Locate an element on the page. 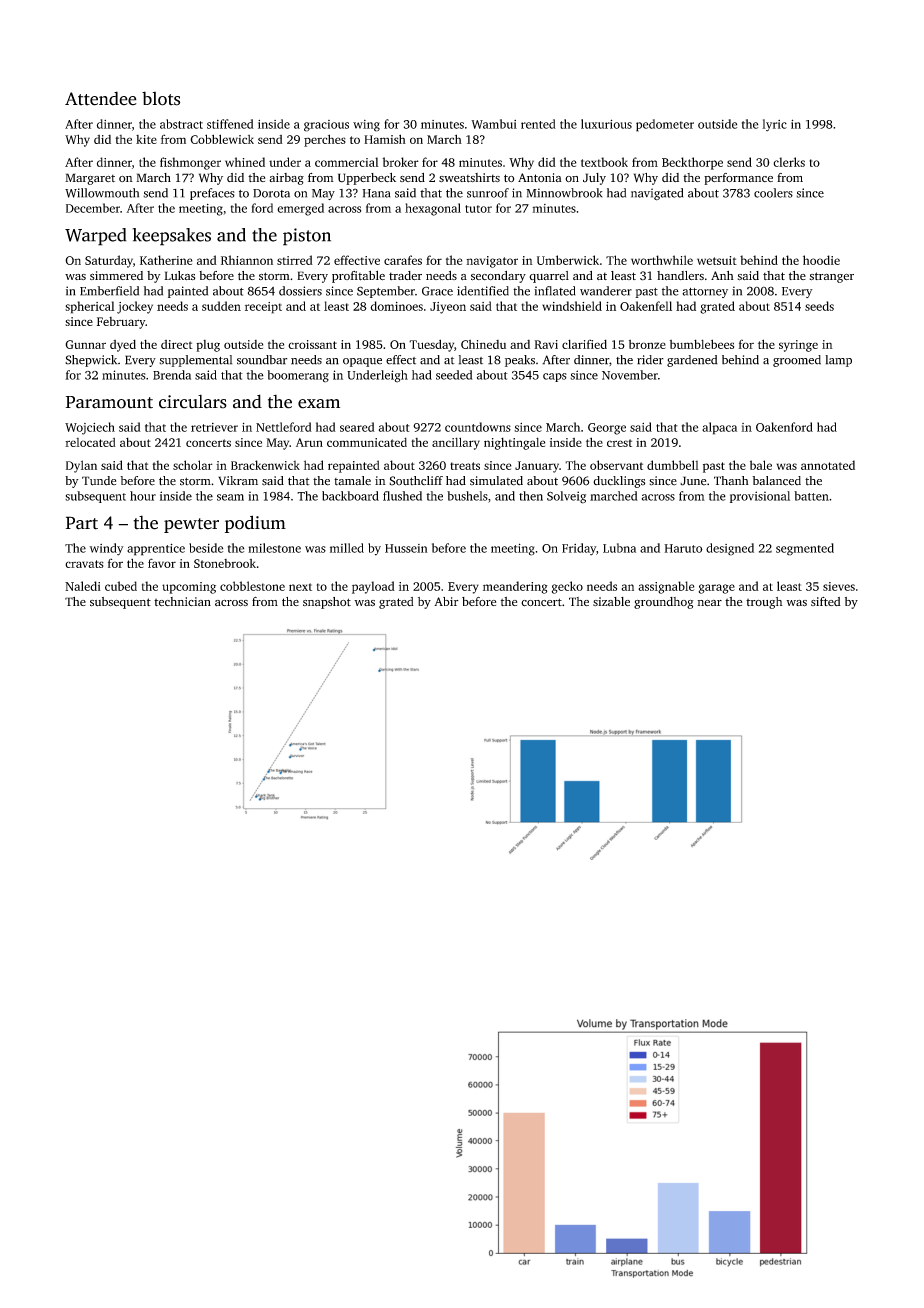 The width and height of the page is (924, 1308). opaque is located at coordinates (362, 362).
